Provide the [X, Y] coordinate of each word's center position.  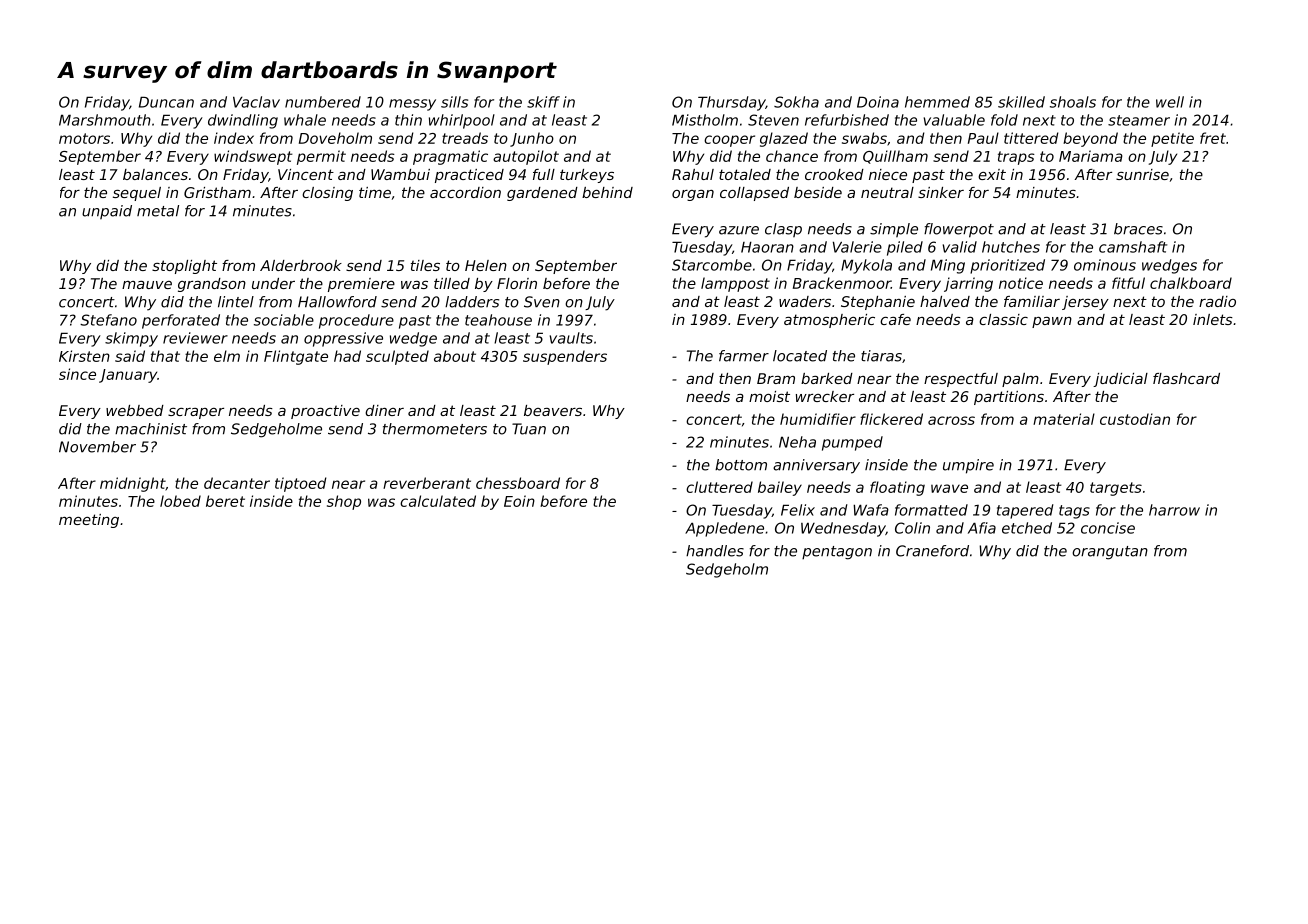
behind [607, 192]
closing [327, 194]
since [77, 374]
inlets [1213, 319]
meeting [89, 521]
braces [1138, 229]
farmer [744, 356]
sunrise [1142, 174]
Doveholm [335, 138]
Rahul [693, 174]
